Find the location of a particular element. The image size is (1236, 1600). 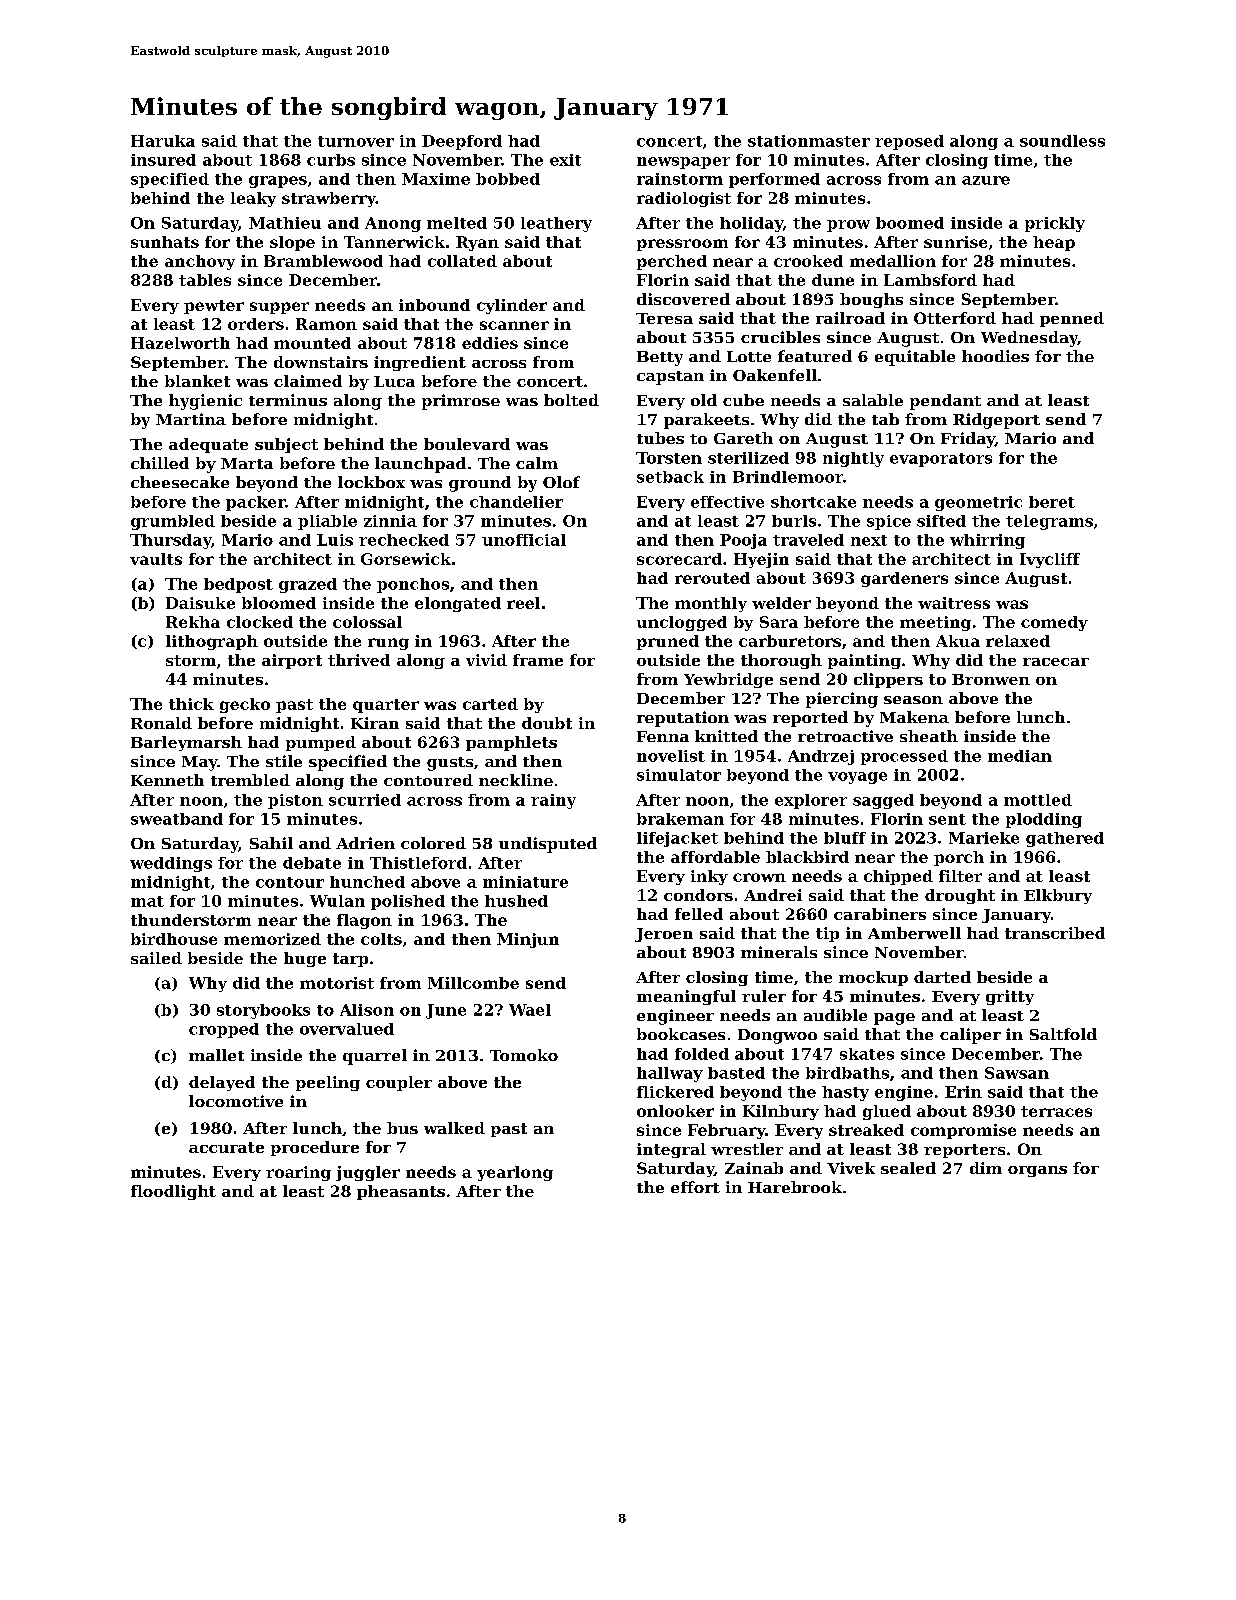

featured is located at coordinates (815, 356).
